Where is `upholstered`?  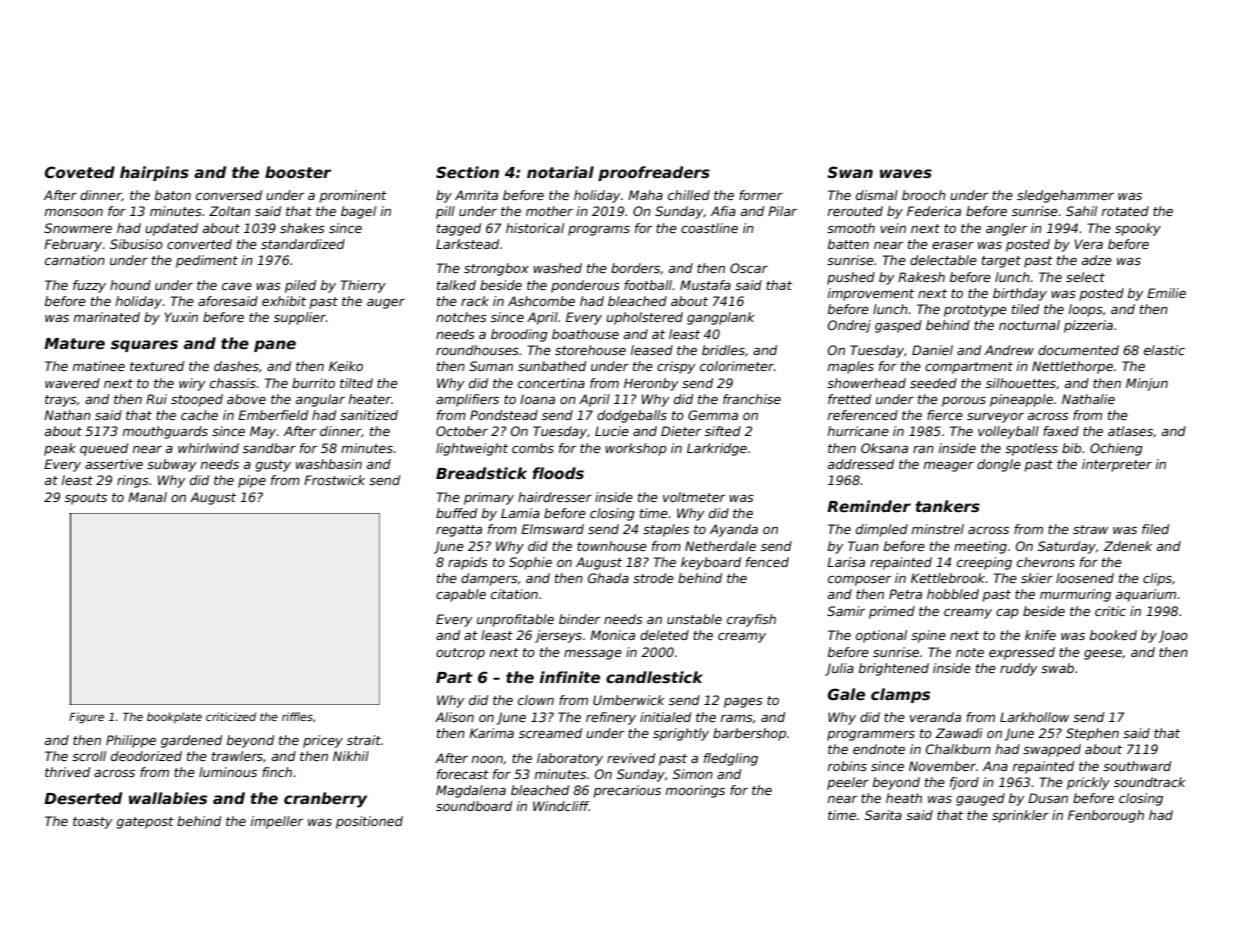
upholstered is located at coordinates (644, 318).
